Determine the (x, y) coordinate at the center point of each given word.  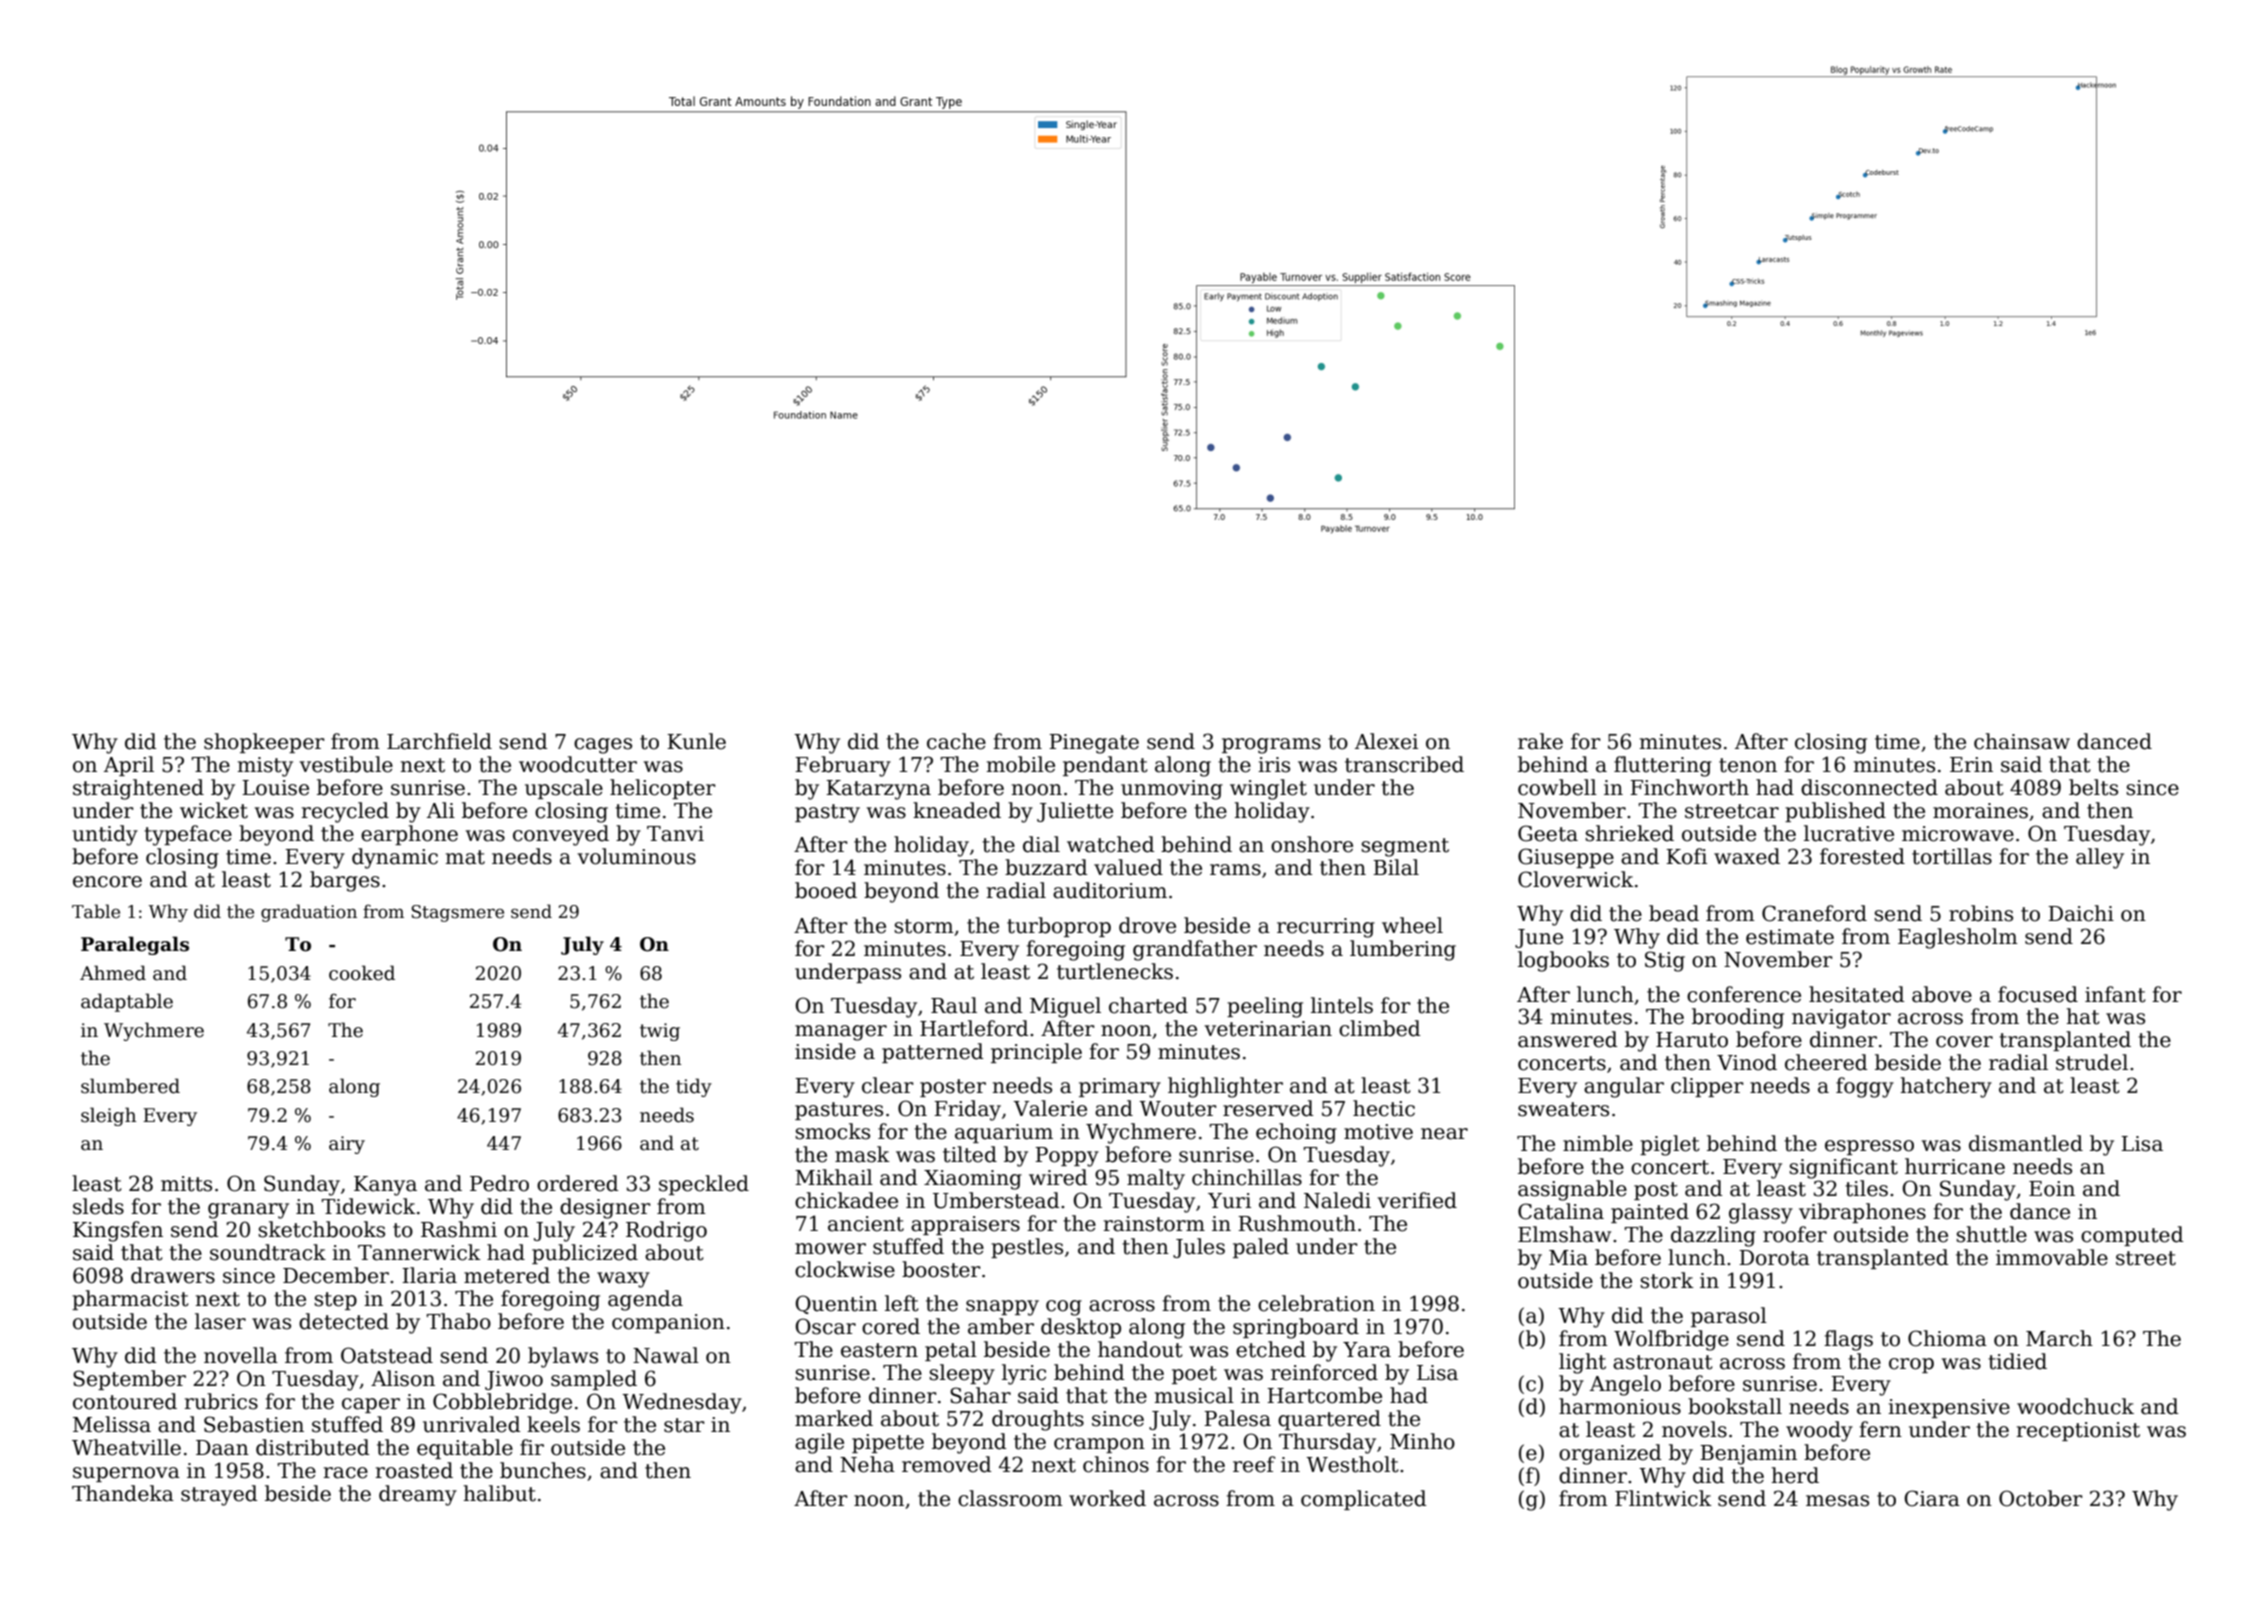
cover (1964, 1042)
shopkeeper (264, 743)
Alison (403, 1378)
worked (1107, 1498)
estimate (1790, 937)
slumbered (130, 1086)
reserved (1268, 1108)
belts (2093, 787)
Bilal (1396, 867)
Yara (1367, 1350)
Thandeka (123, 1493)
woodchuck (2075, 1406)
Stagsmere (457, 913)
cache (956, 741)
